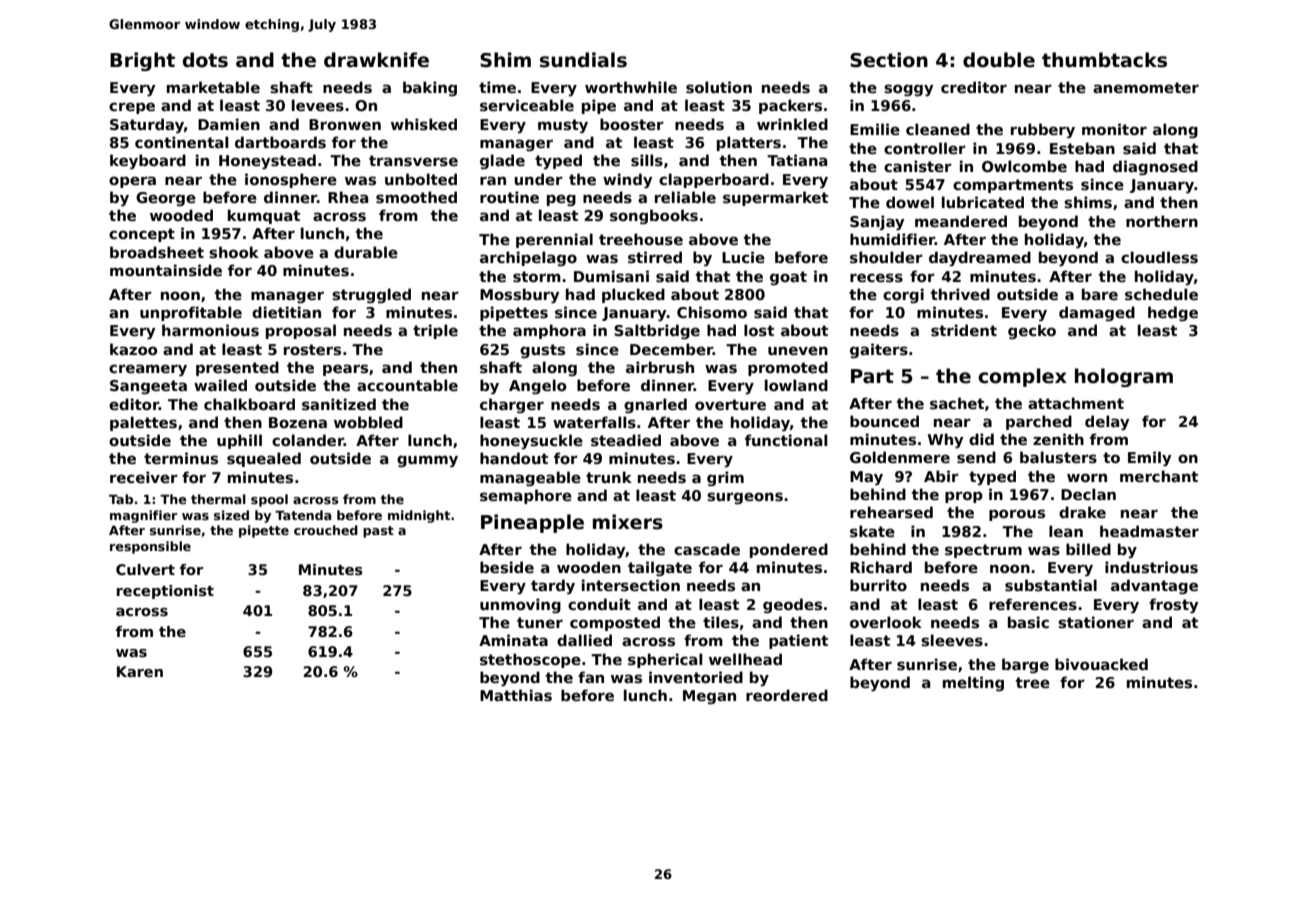  Describe the element at coordinates (231, 515) in the screenshot. I see `sized` at that location.
